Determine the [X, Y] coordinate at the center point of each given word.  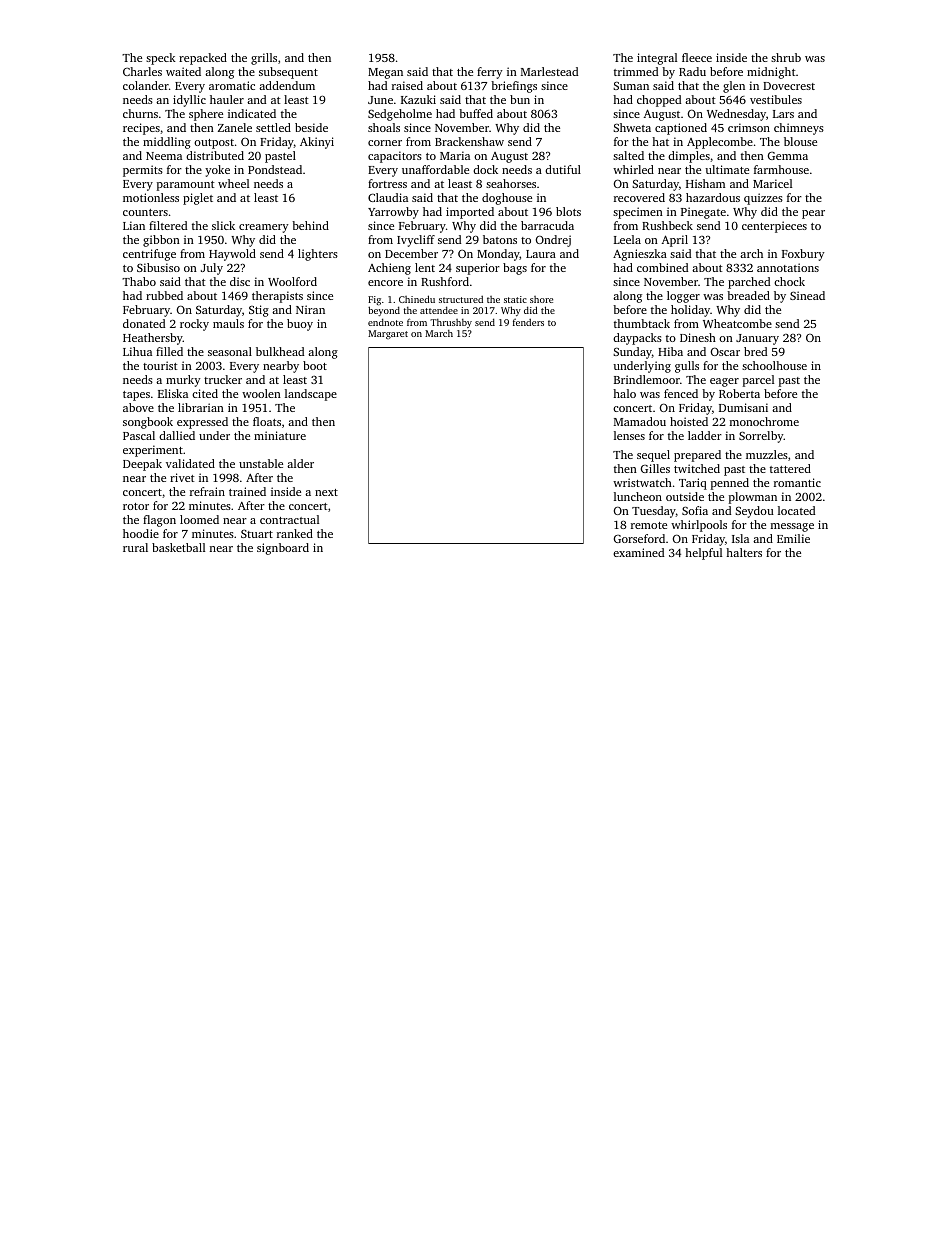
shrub [786, 57]
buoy [300, 325]
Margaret [388, 334]
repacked [203, 59]
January [757, 339]
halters [744, 552]
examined [638, 552]
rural [135, 547]
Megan [385, 73]
